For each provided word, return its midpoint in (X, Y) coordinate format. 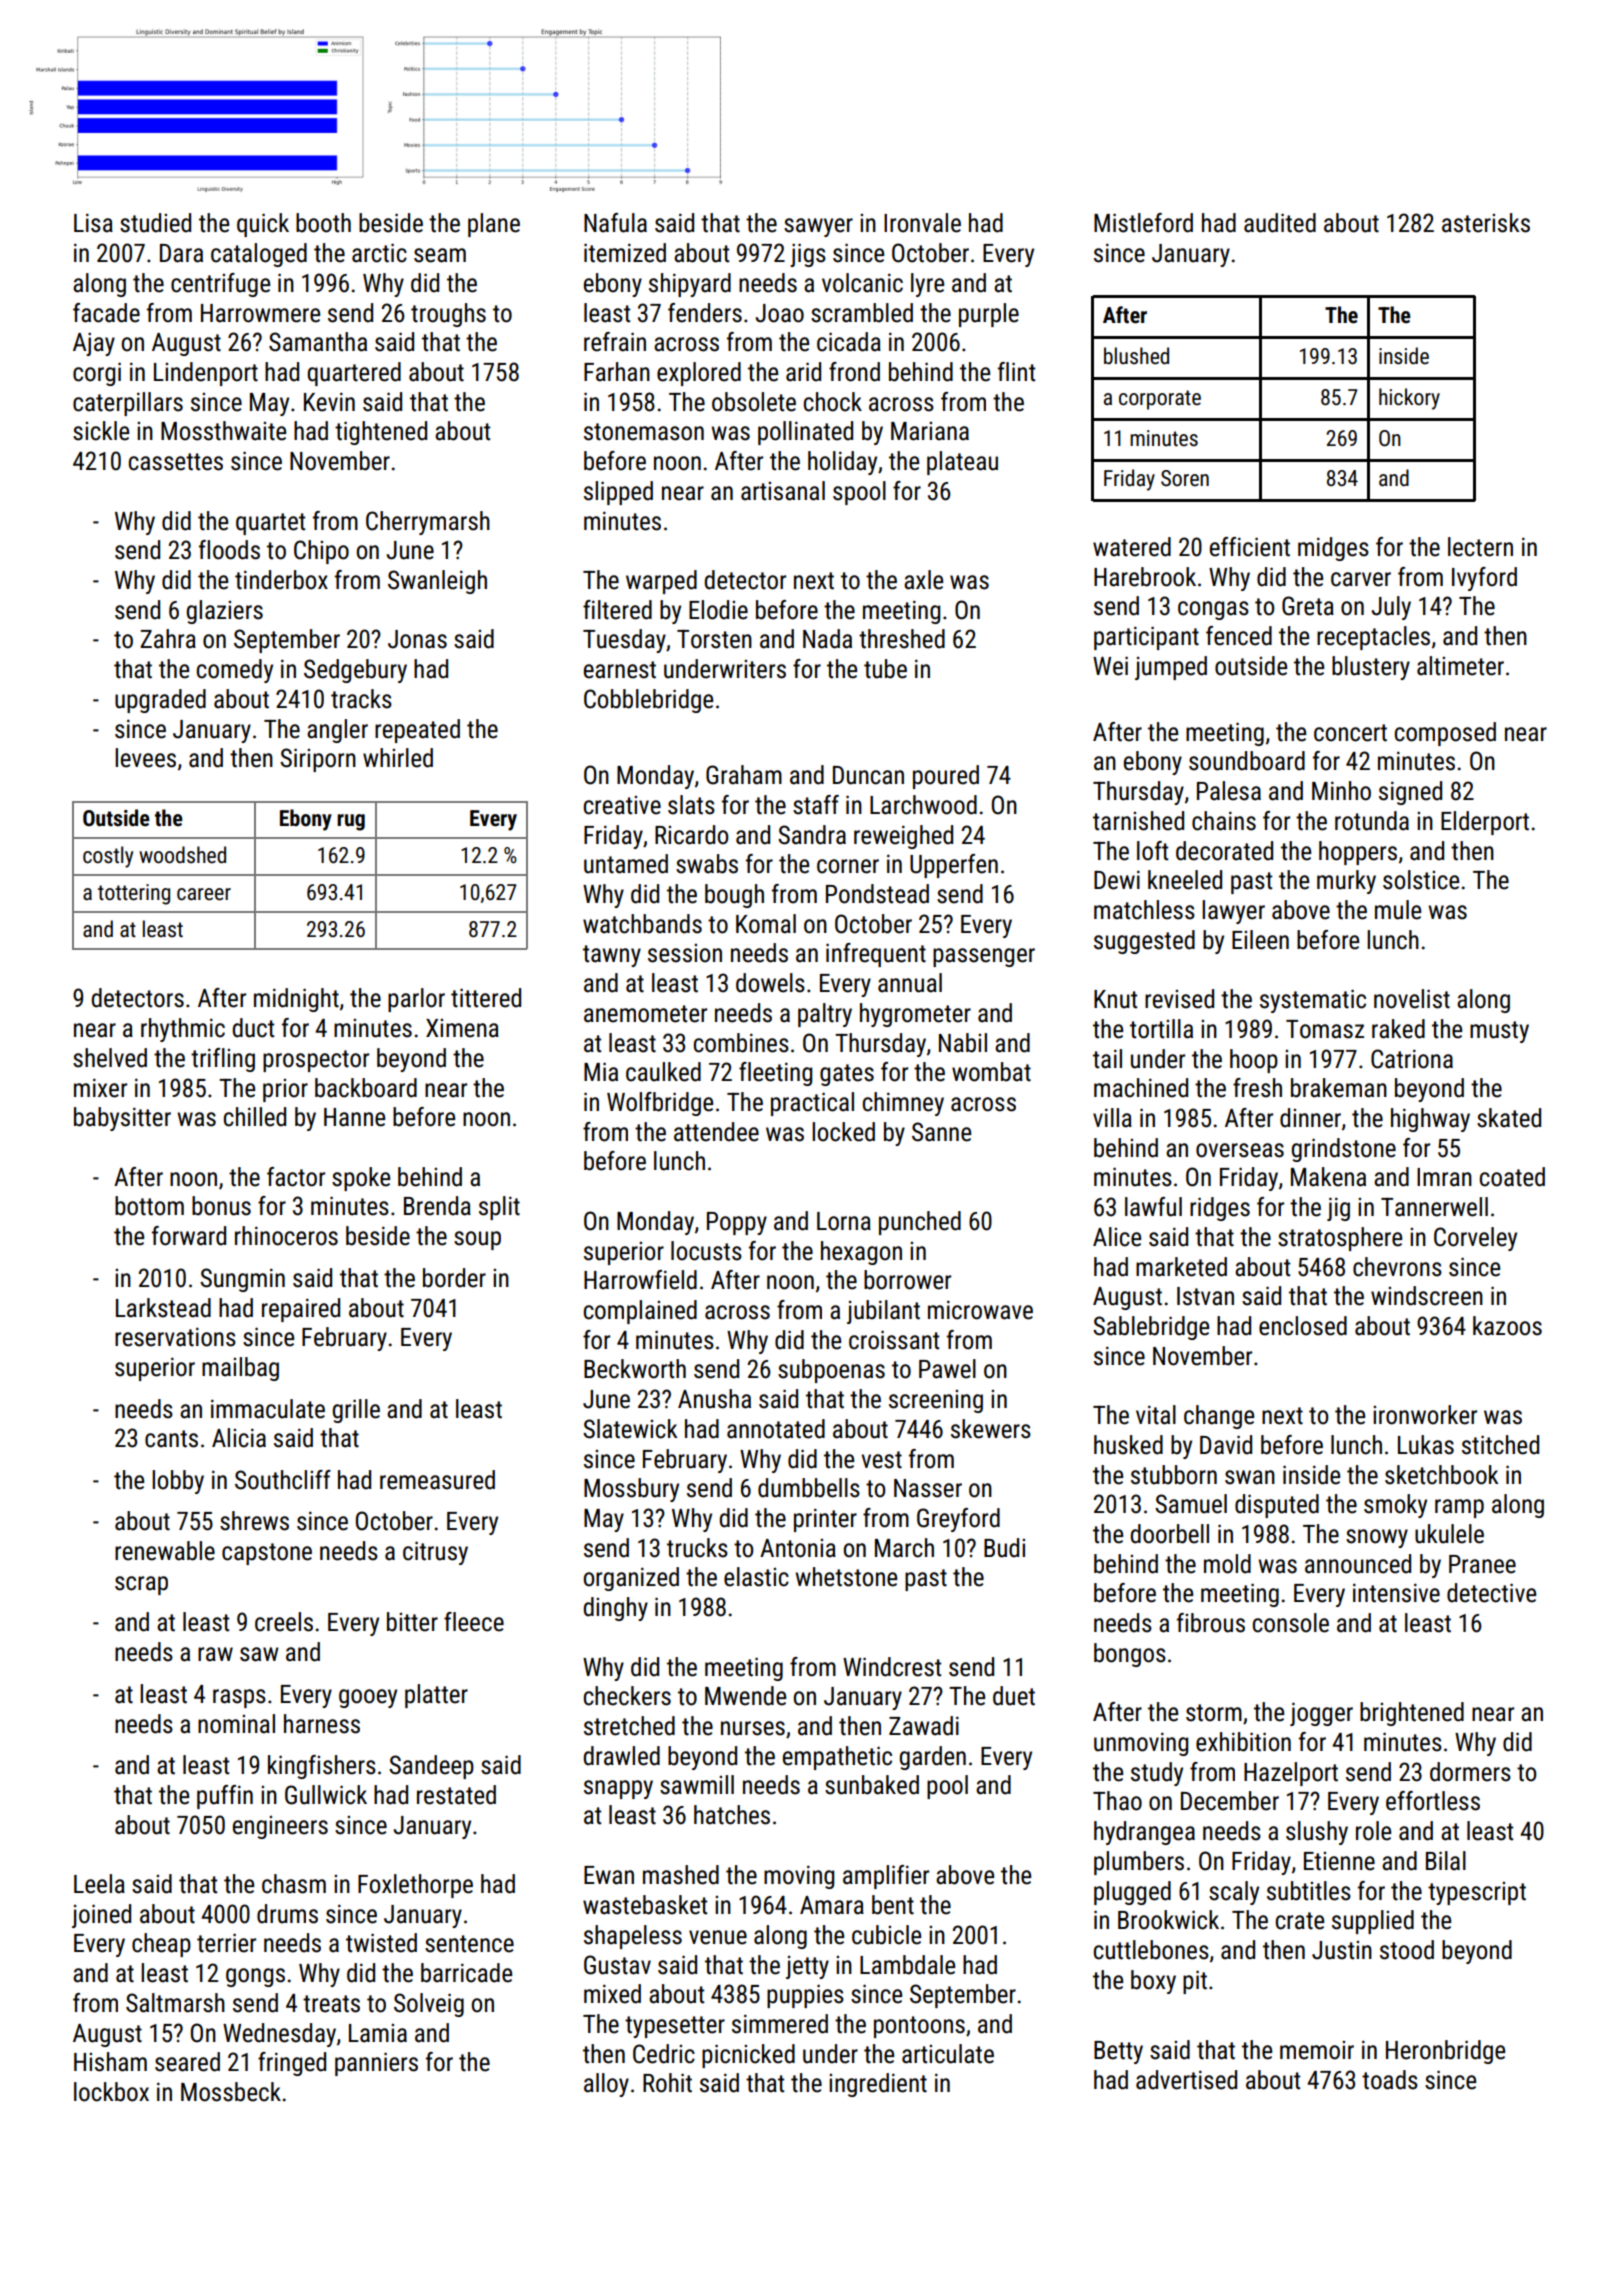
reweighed (903, 837)
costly (108, 857)
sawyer (818, 227)
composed (1445, 734)
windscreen (1427, 1296)
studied (155, 223)
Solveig (429, 2005)
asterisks (1486, 223)
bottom (149, 1206)
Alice (1117, 1237)
